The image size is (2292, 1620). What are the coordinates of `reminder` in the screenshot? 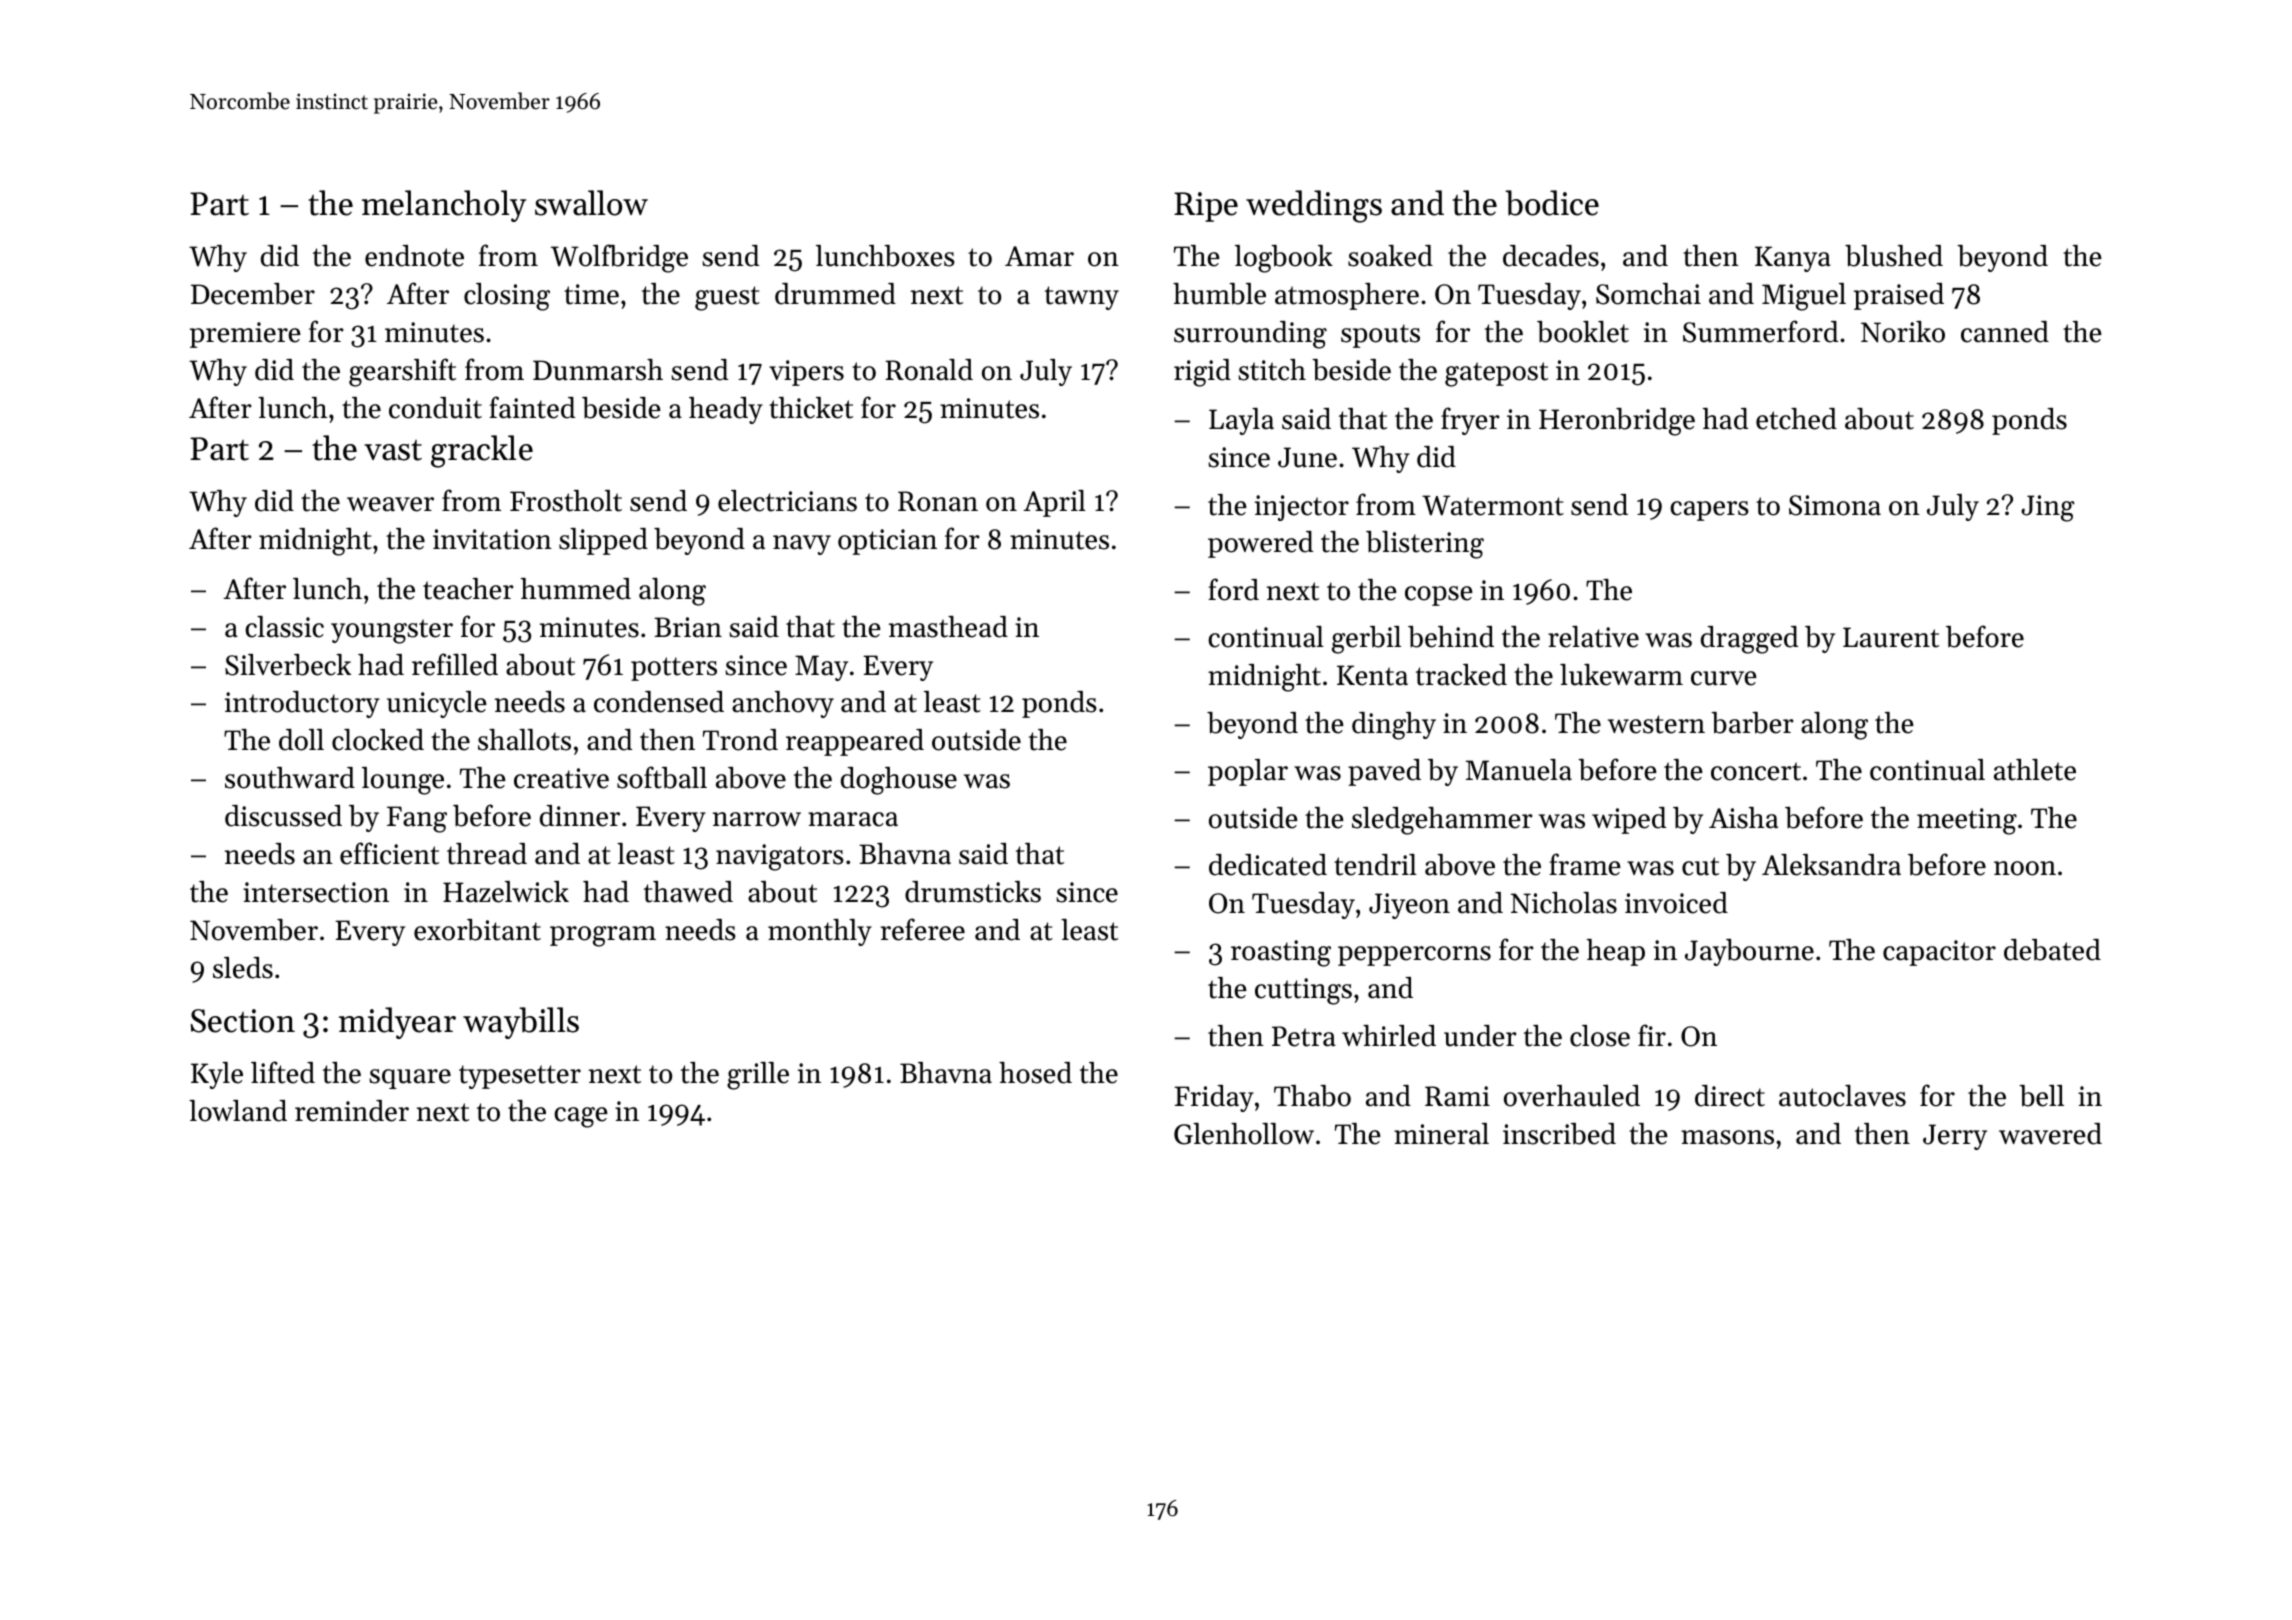 It's located at (352, 1111).
